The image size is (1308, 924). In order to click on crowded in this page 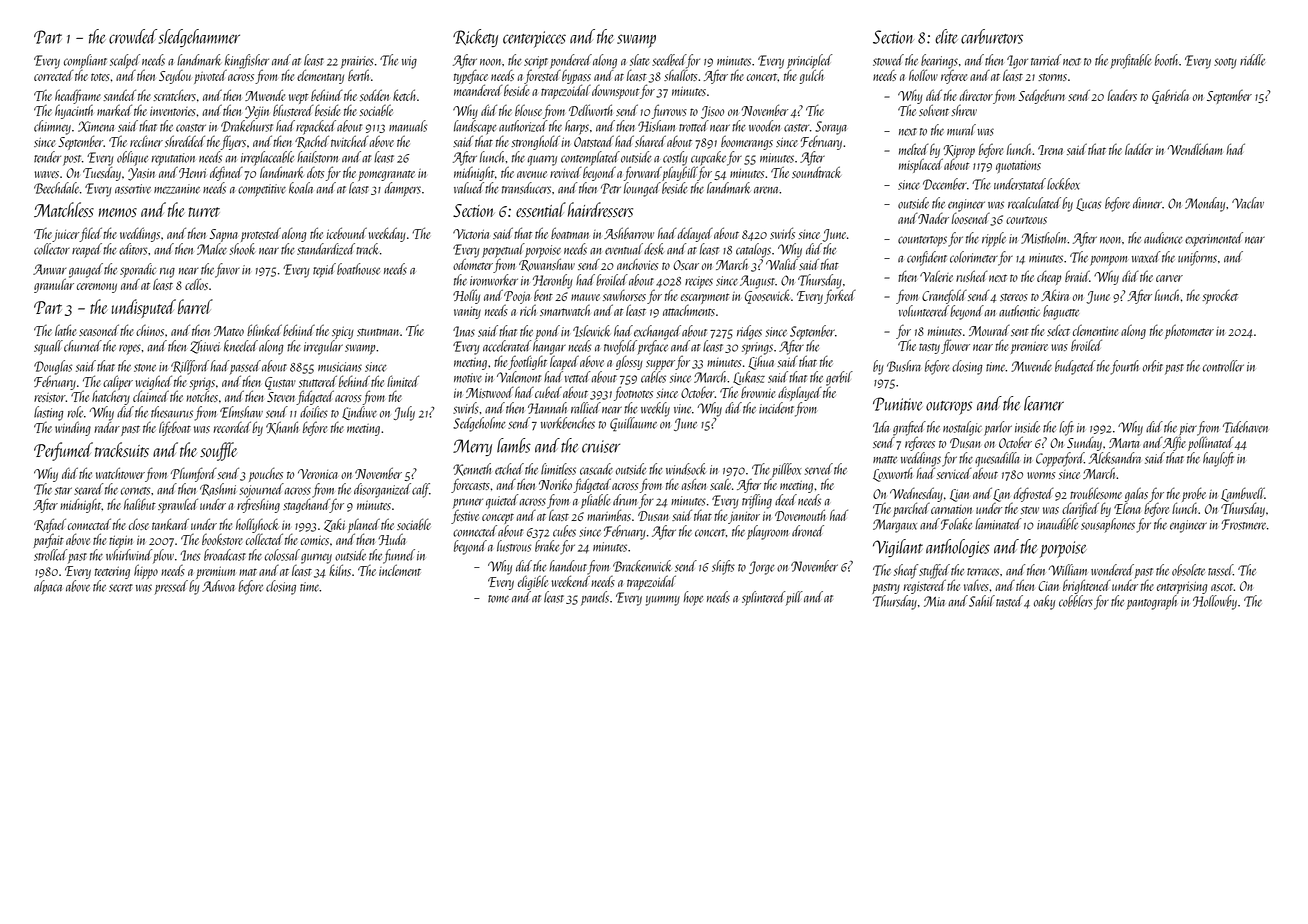, I will do `click(133, 36)`.
